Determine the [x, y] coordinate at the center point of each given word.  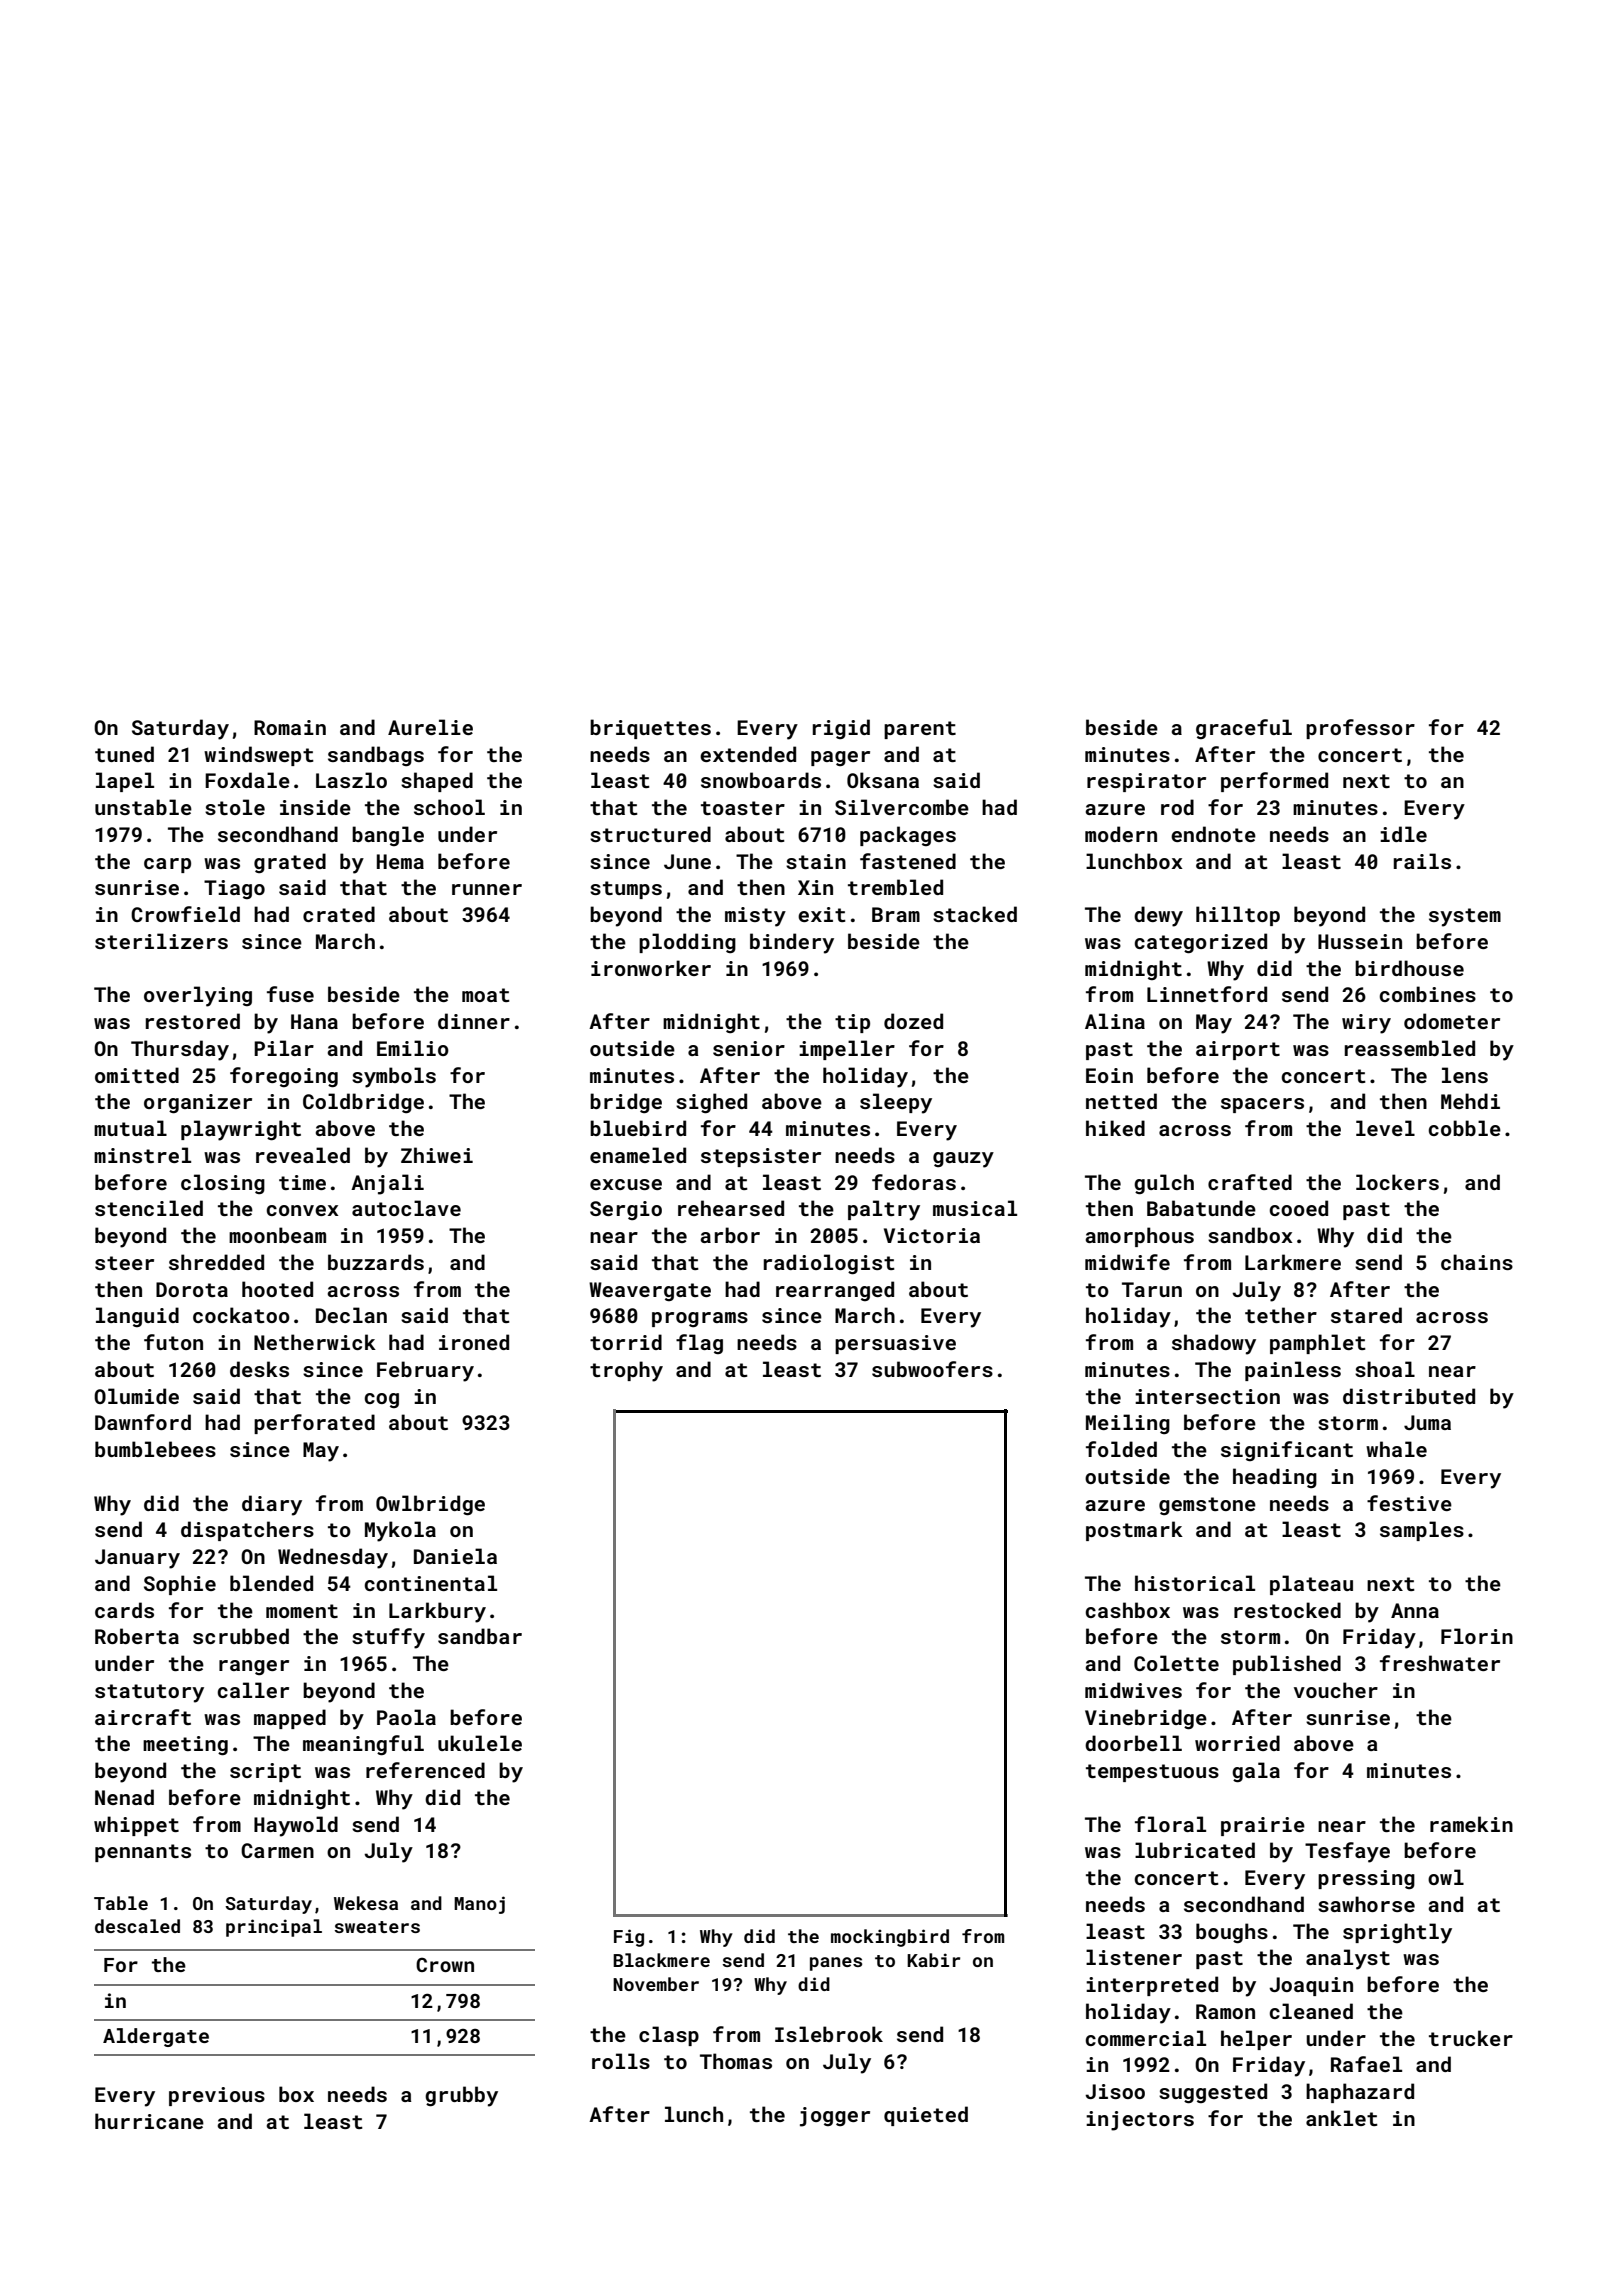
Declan [351, 1315]
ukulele [480, 1743]
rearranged [835, 1291]
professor [1360, 729]
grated [290, 863]
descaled [137, 1926]
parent [920, 730]
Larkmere [1293, 1262]
